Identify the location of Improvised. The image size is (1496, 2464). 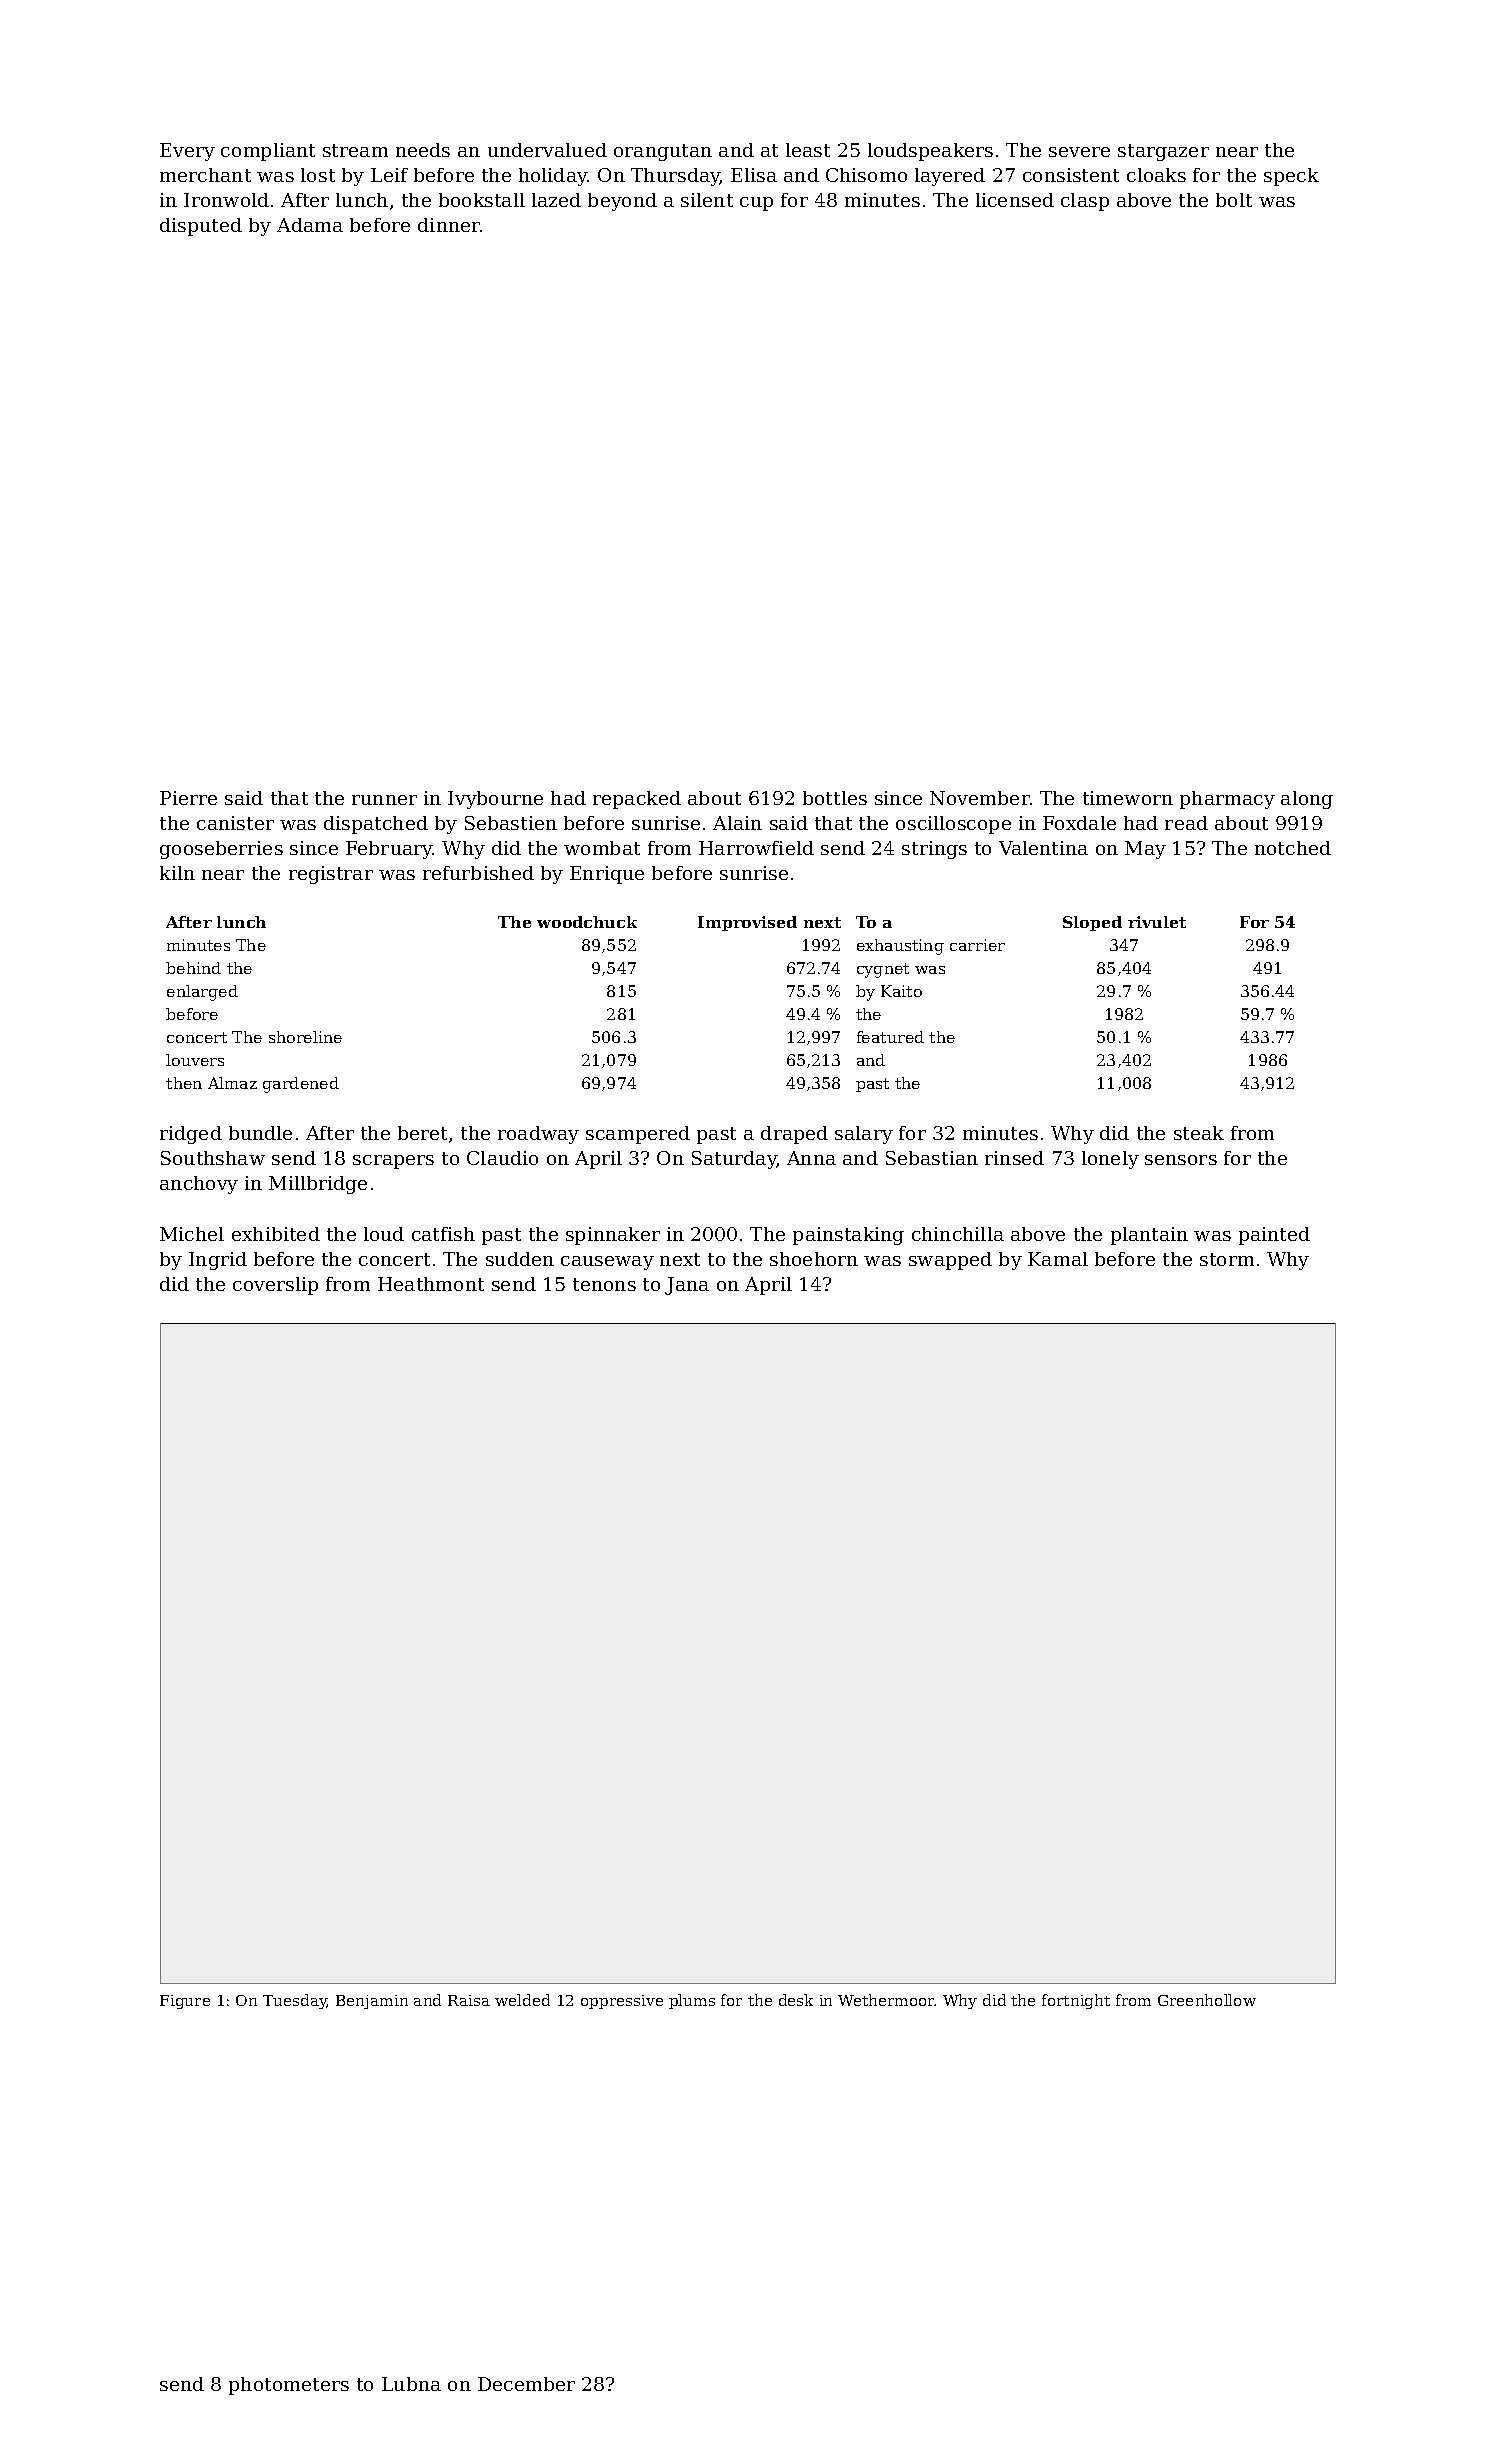
(747, 923).
